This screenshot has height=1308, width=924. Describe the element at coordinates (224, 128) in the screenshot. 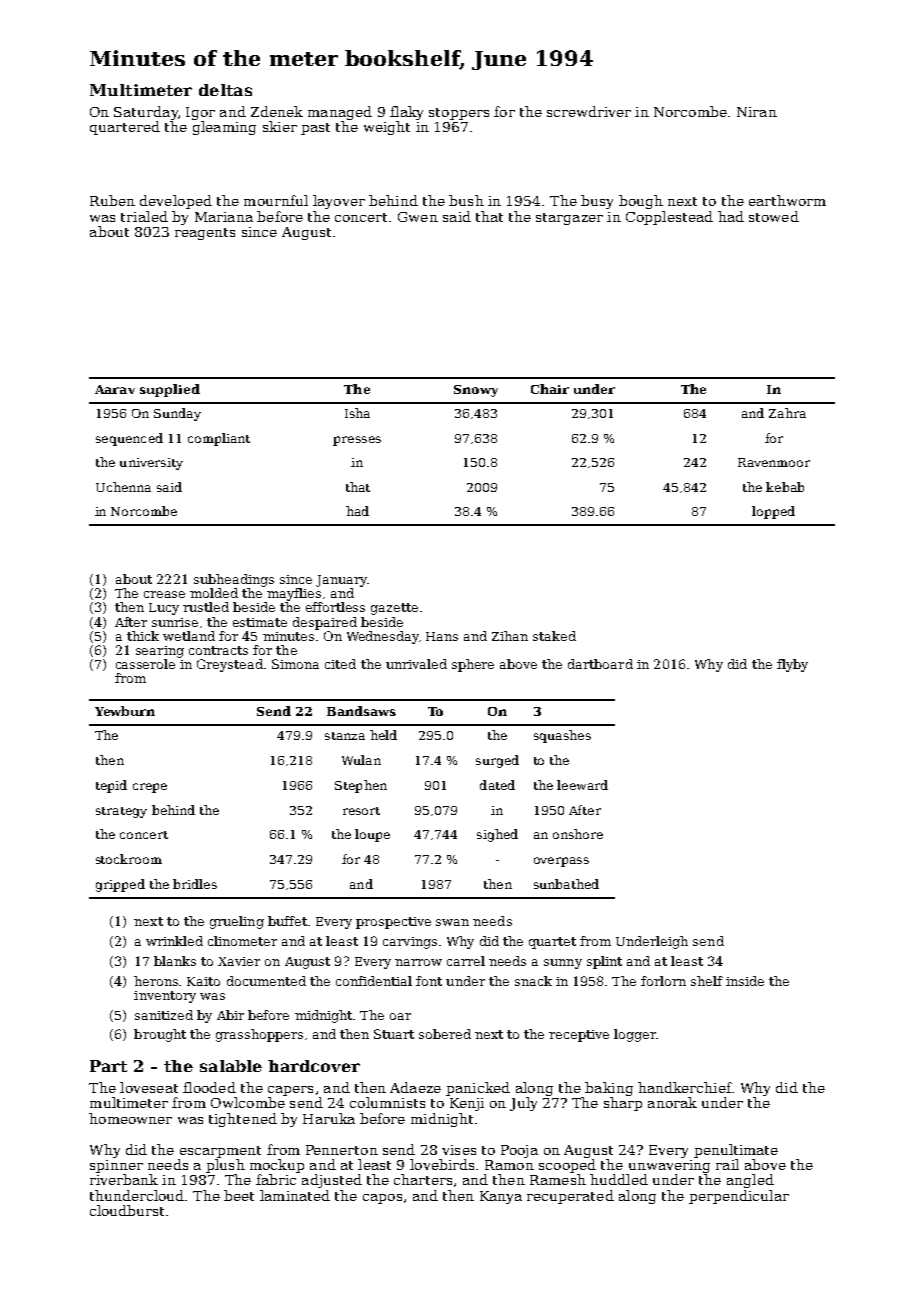

I see `gleaming` at that location.
